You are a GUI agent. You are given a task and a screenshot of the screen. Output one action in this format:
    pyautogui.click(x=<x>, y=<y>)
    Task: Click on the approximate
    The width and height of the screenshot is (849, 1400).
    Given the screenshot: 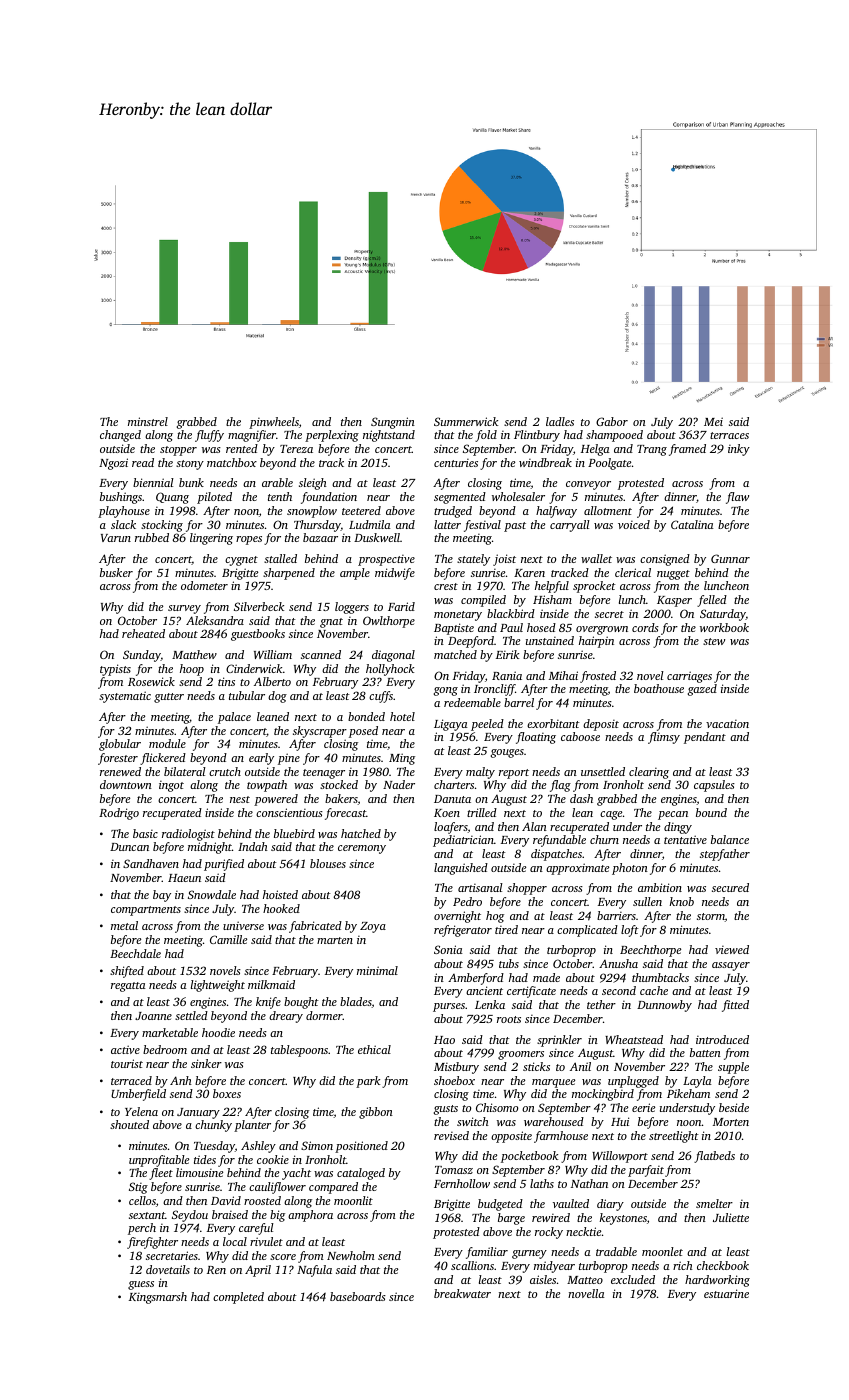 What is the action you would take?
    pyautogui.click(x=577, y=869)
